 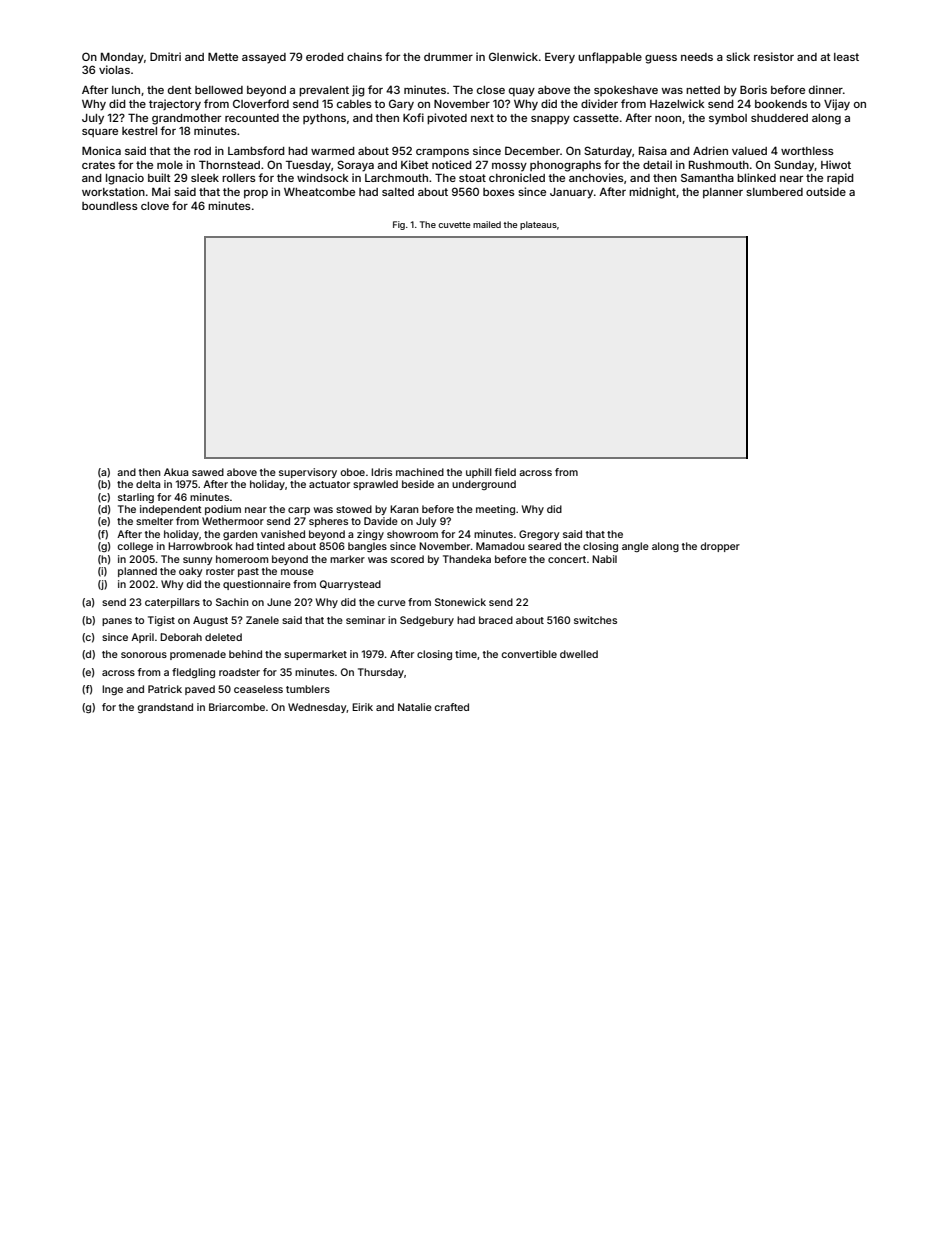 I want to click on Akua, so click(x=176, y=472).
